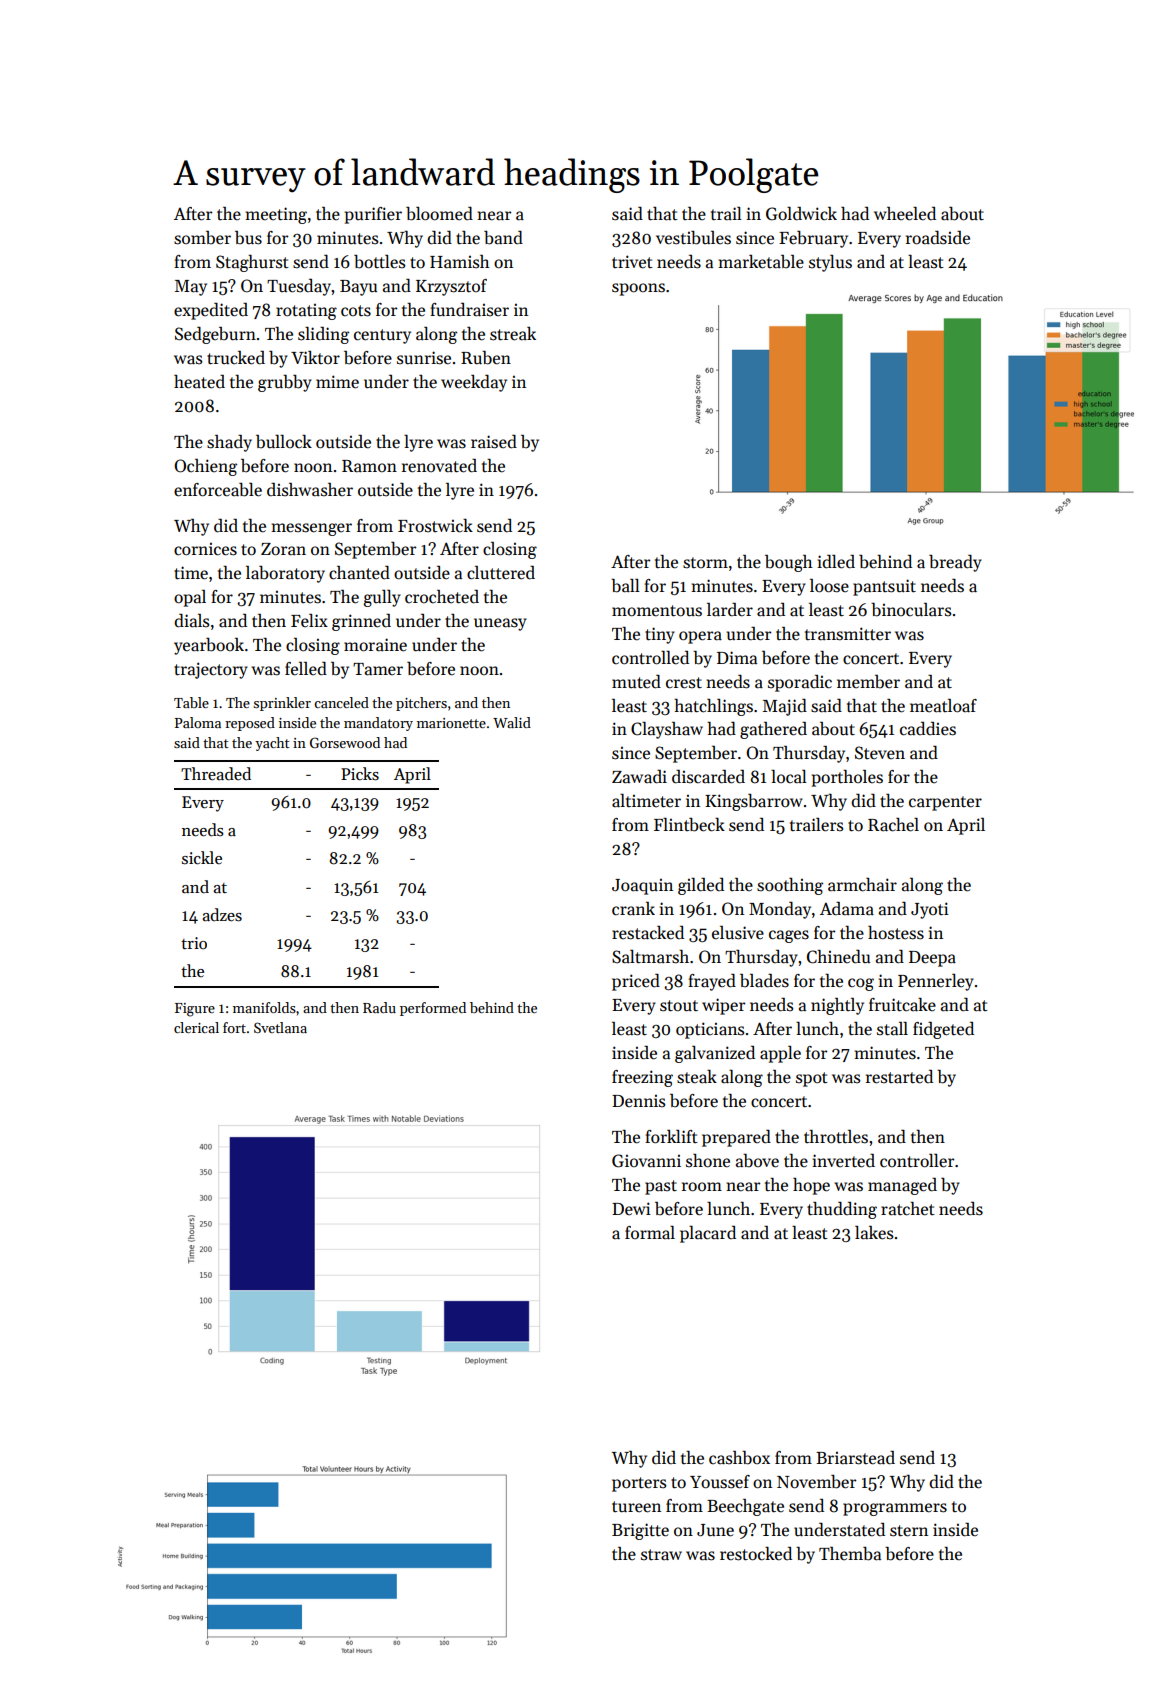 The height and width of the page is (1683, 1162). I want to click on meeting, so click(276, 215).
